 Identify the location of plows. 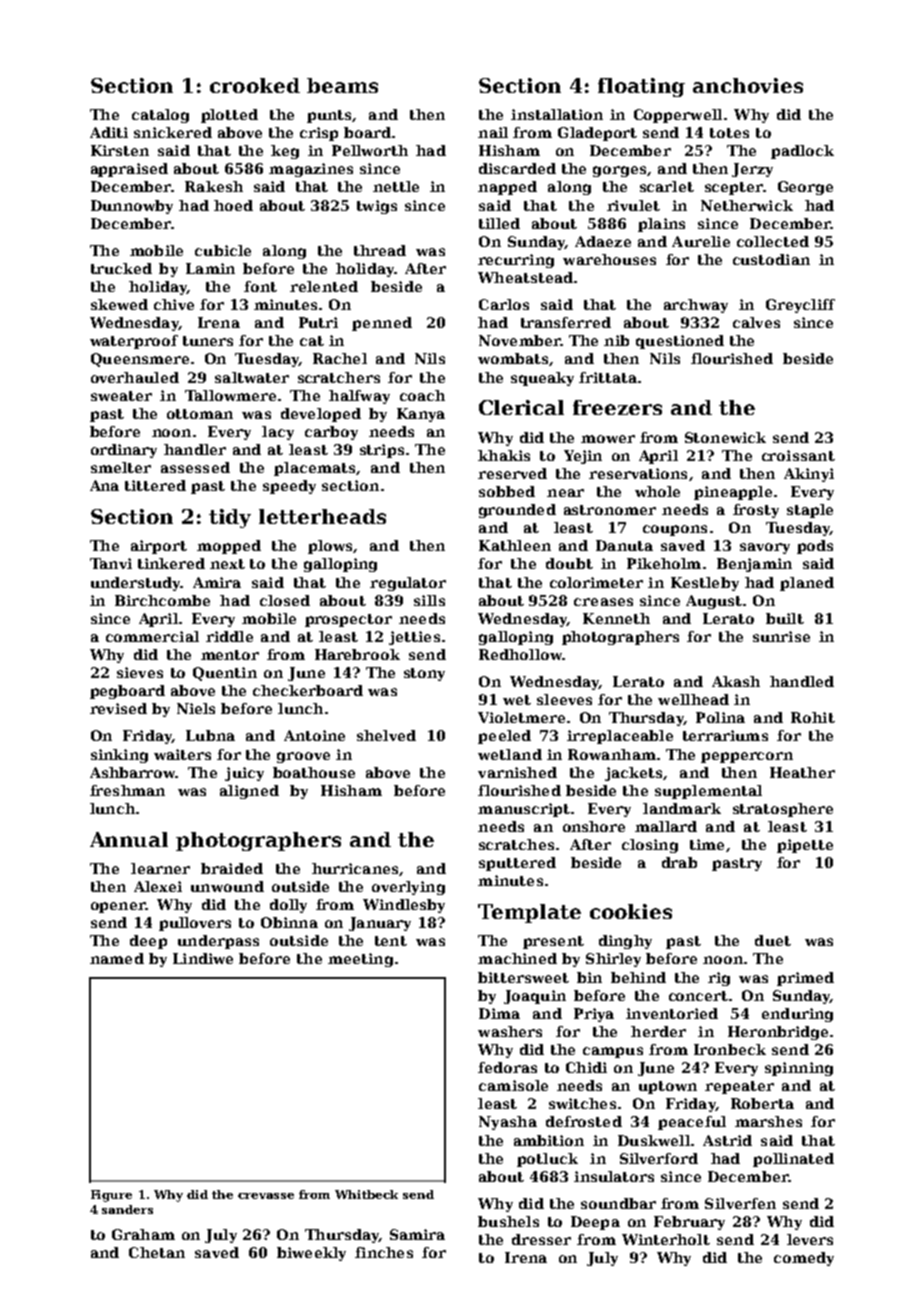
(330, 547).
